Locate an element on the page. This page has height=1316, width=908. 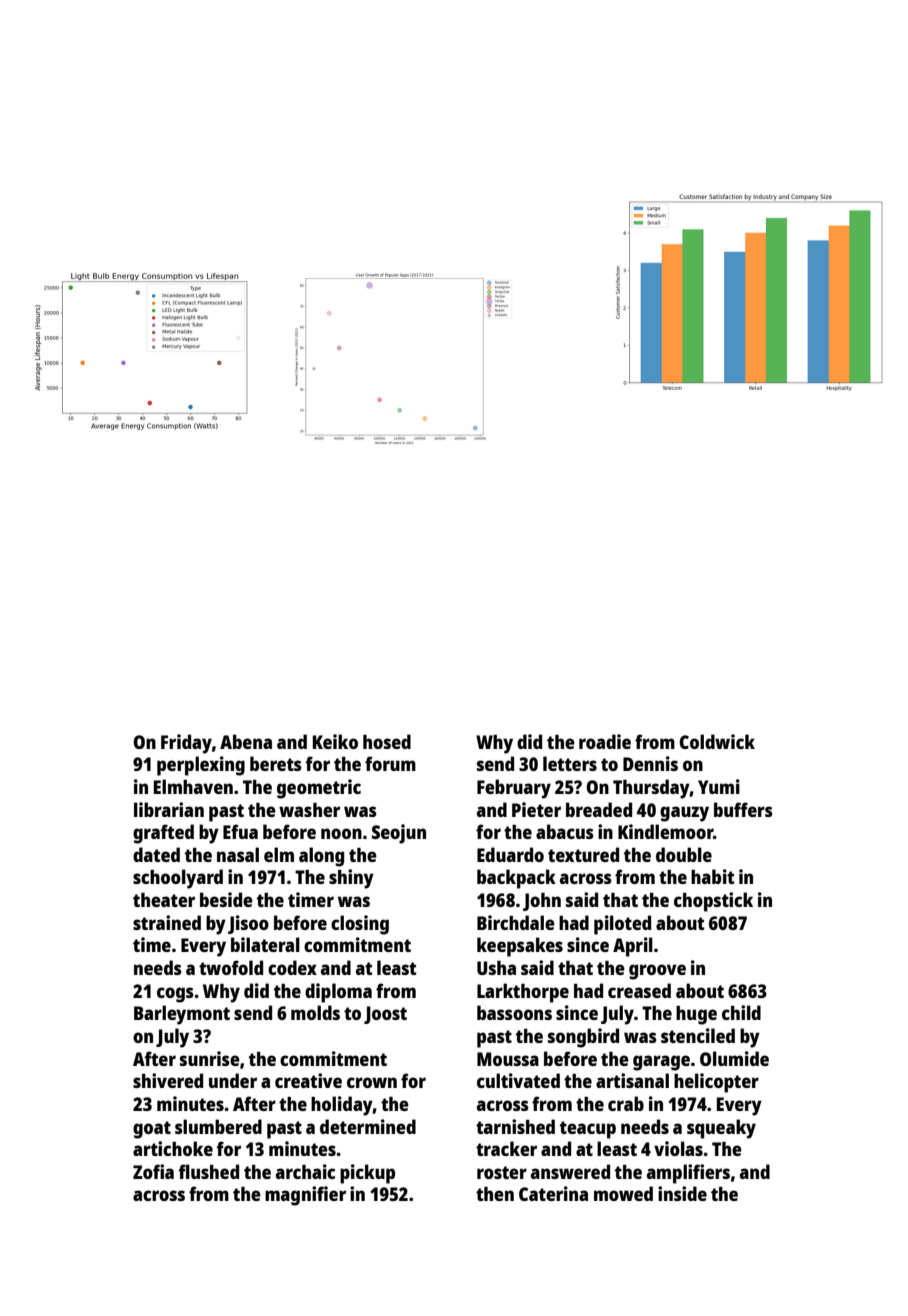
creative is located at coordinates (308, 1080).
